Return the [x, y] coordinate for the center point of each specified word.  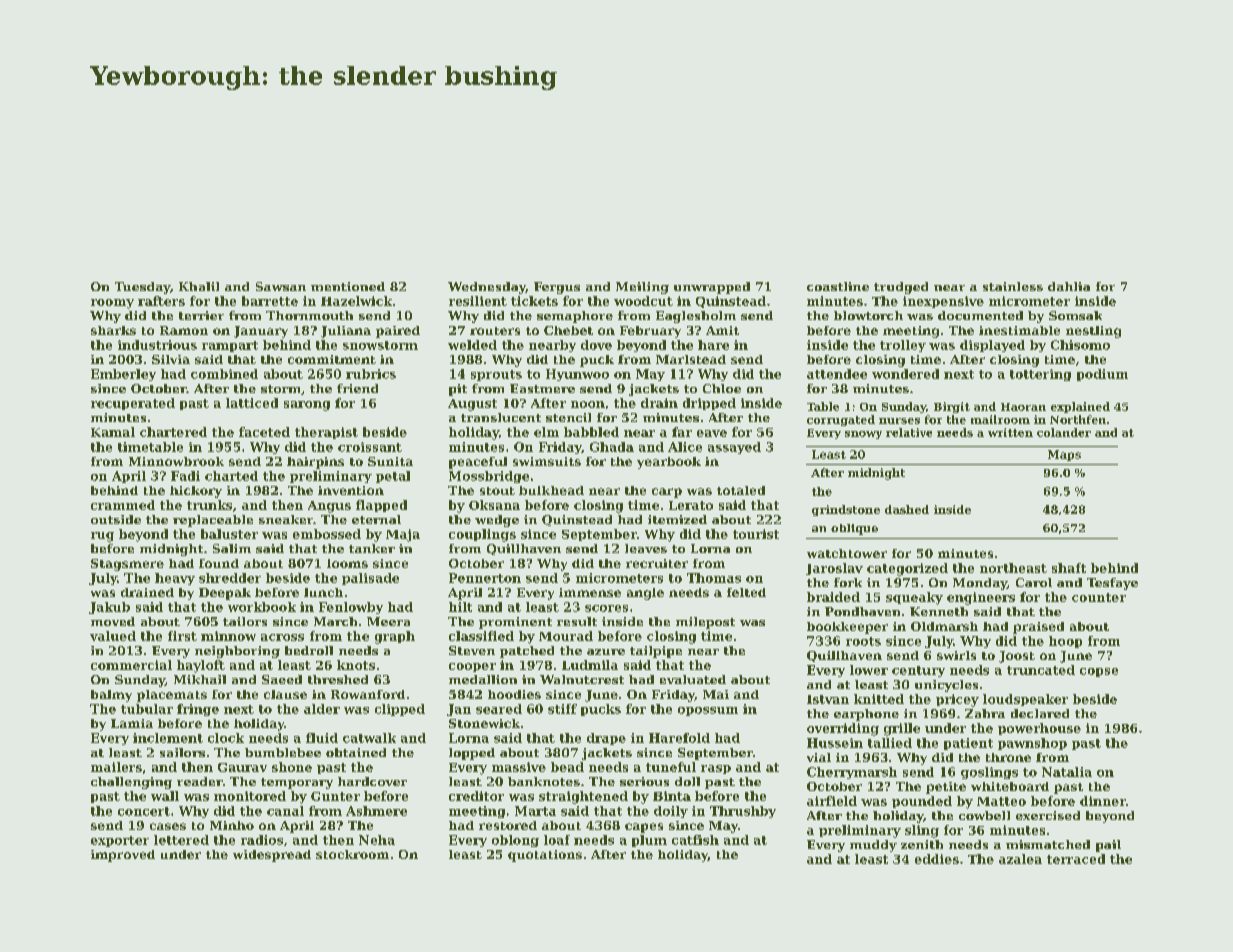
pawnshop [1032, 744]
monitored [250, 796]
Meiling [642, 288]
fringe [198, 710]
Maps [1064, 455]
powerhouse [1039, 729]
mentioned [348, 286]
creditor [476, 796]
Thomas [714, 578]
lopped [472, 754]
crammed [123, 505]
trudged [901, 288]
